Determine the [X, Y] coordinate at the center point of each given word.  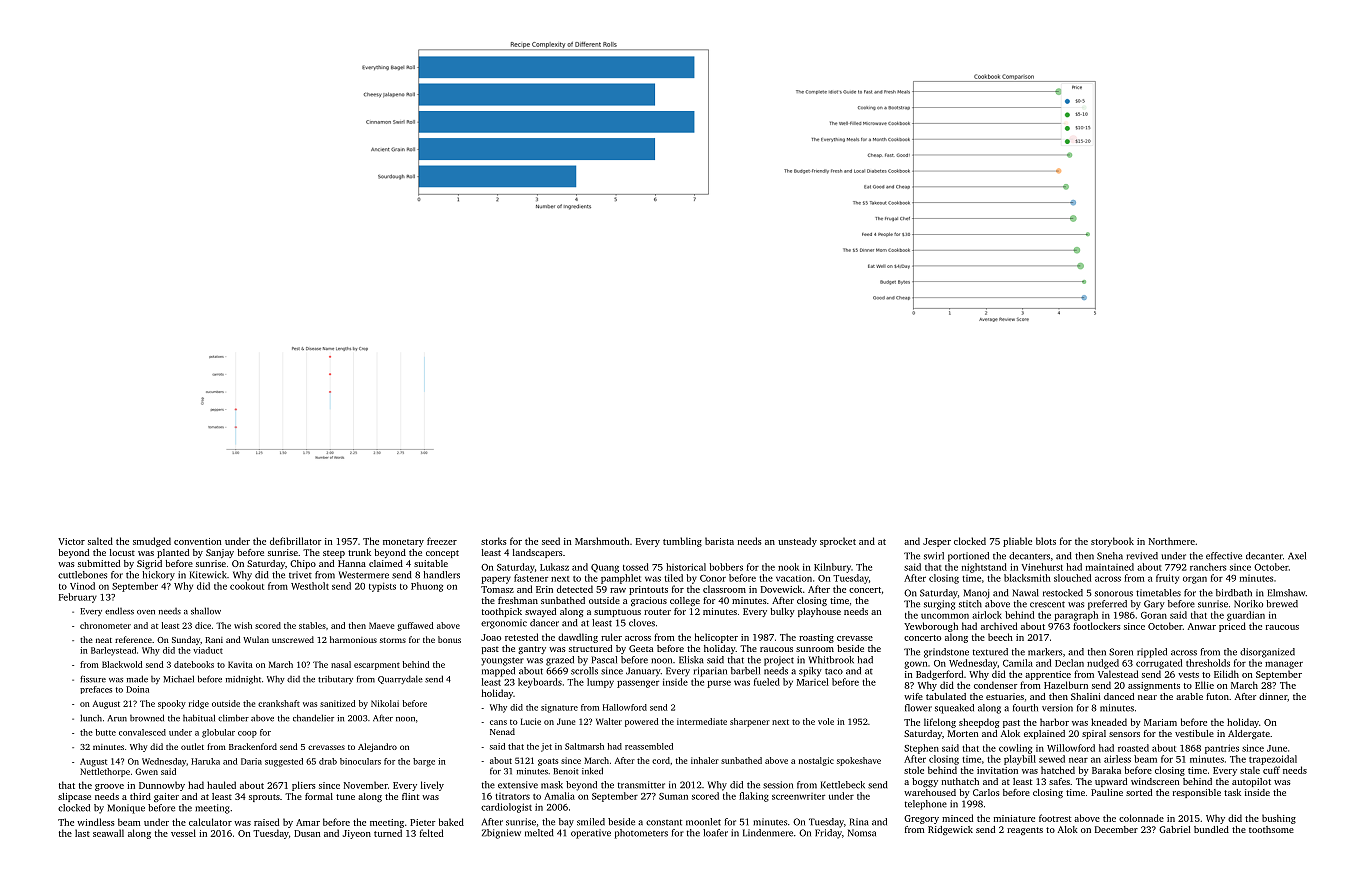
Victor [71, 541]
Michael [178, 679]
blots [1046, 541]
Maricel [813, 682]
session [778, 785]
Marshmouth [602, 541]
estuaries [1005, 696]
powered [642, 722]
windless [96, 822]
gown [915, 665]
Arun [117, 718]
